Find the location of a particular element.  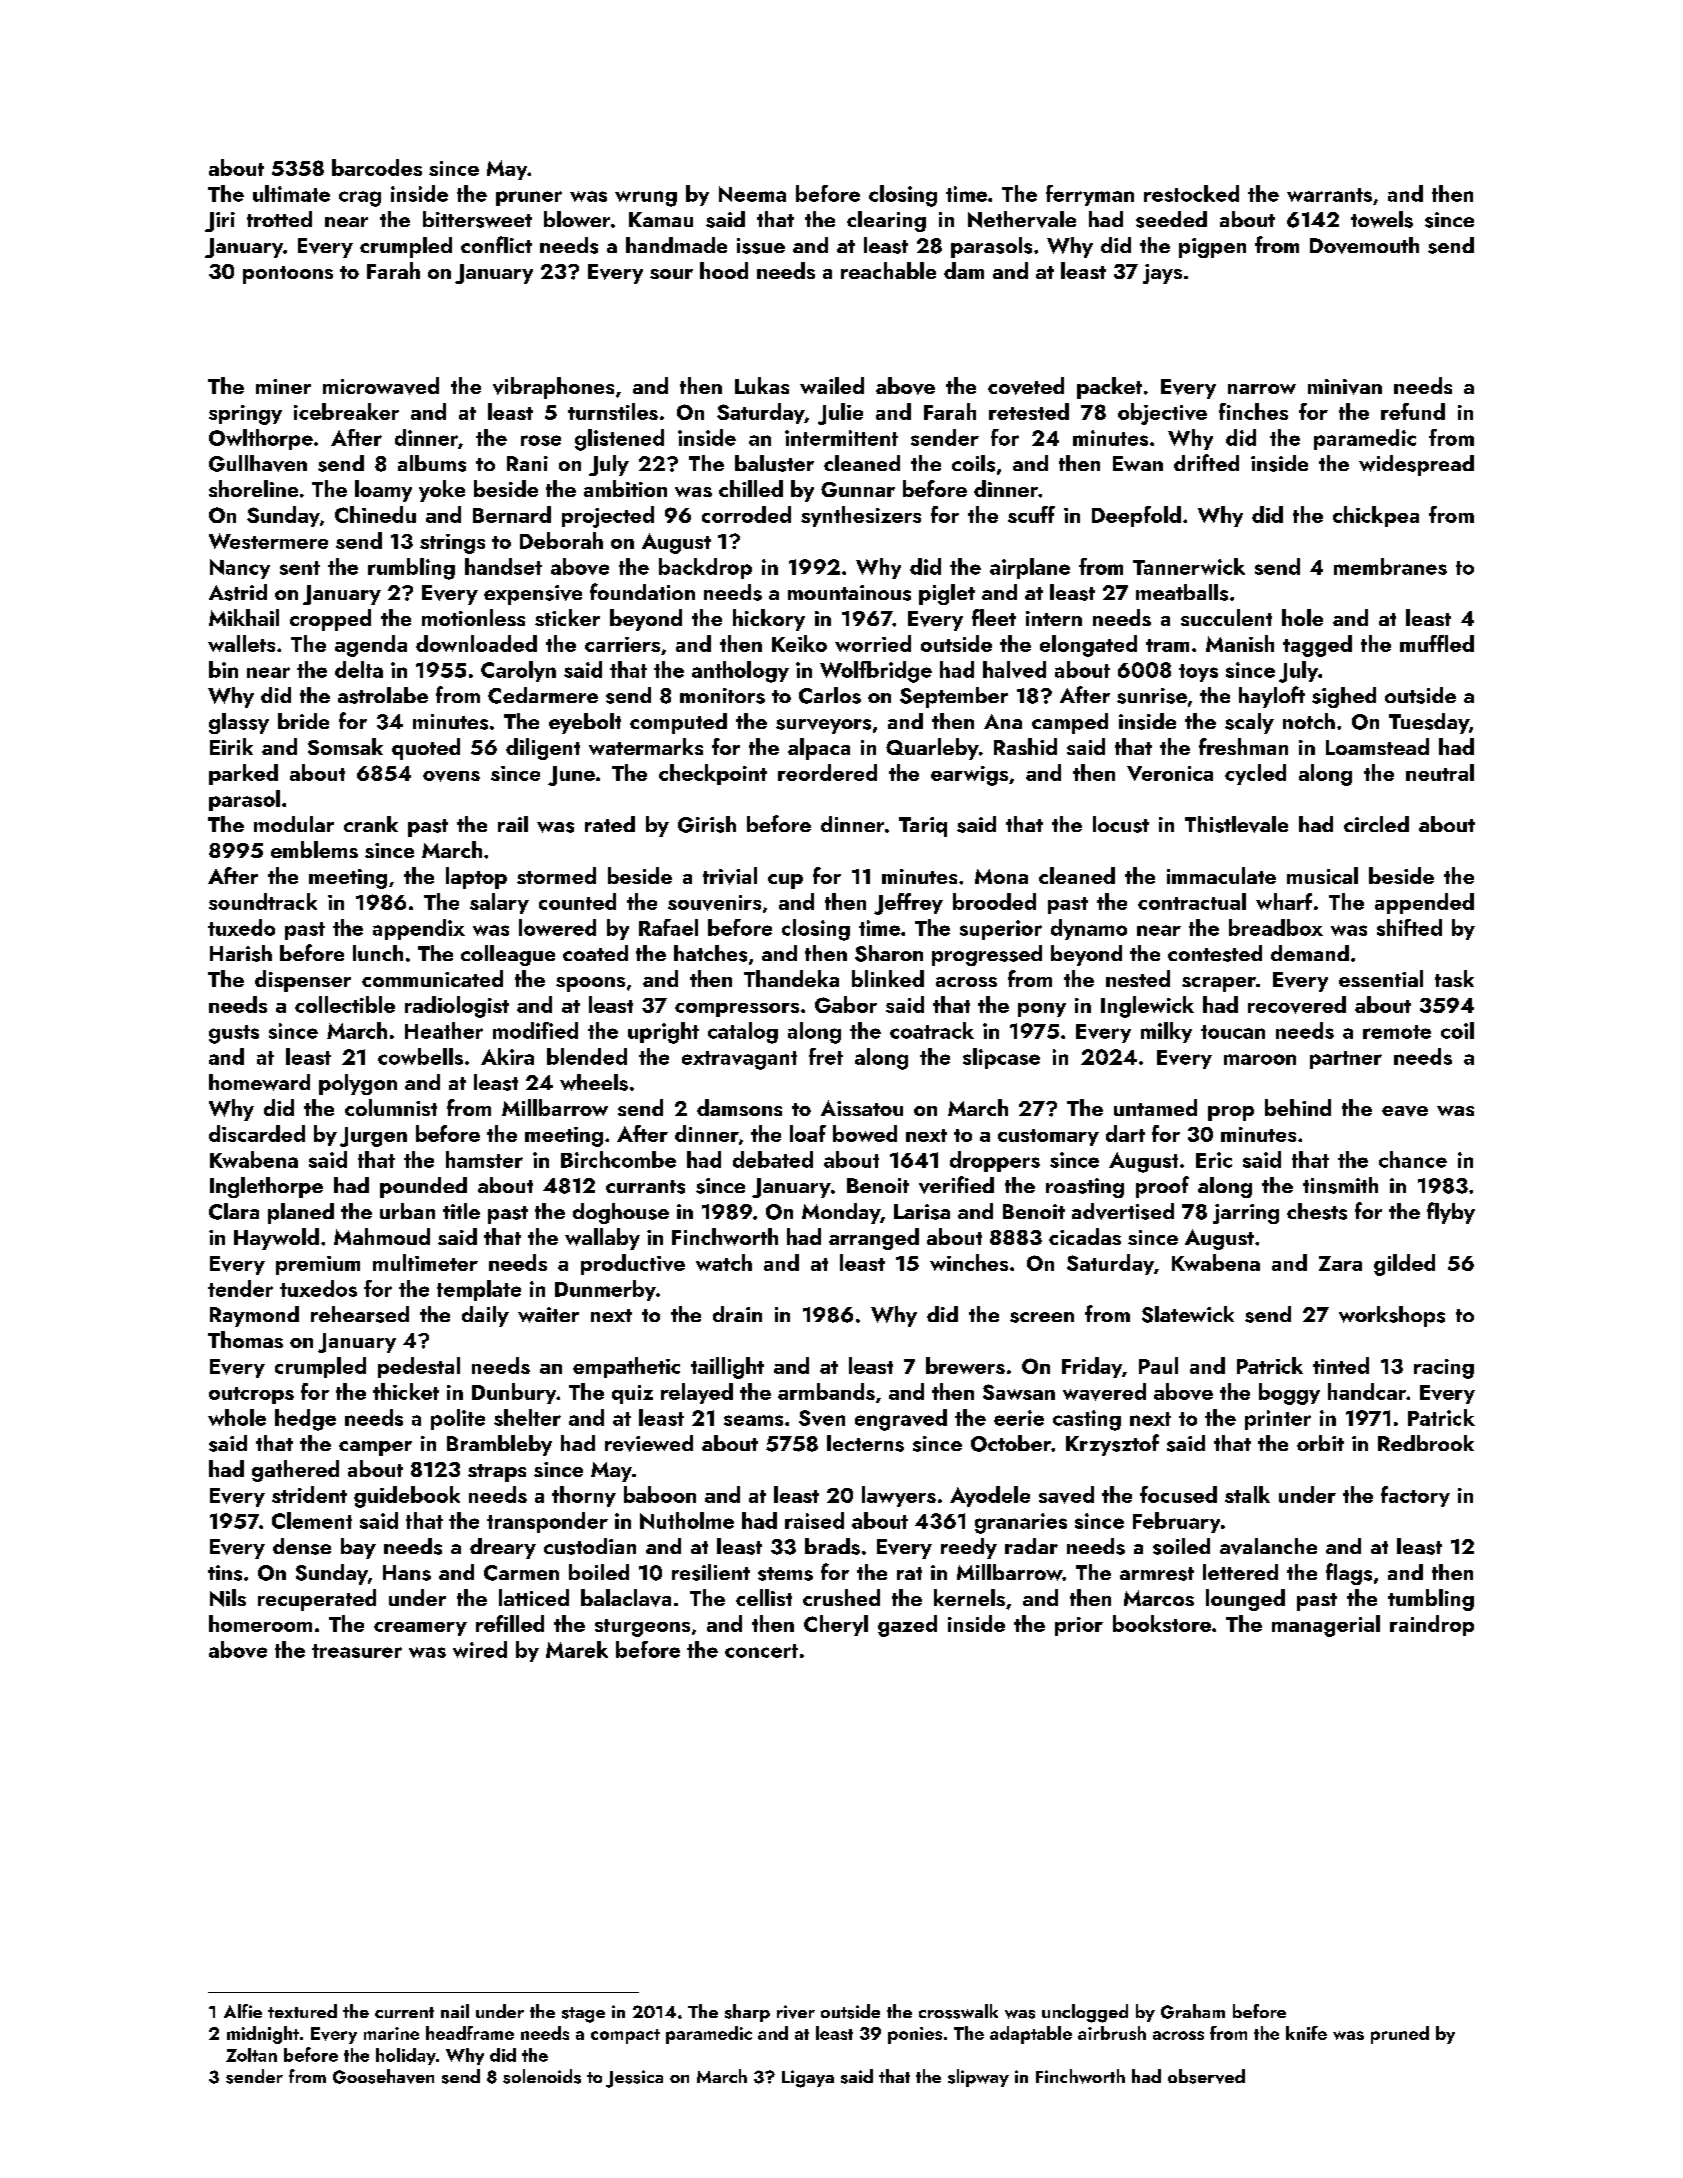

ultimate is located at coordinates (291, 193).
